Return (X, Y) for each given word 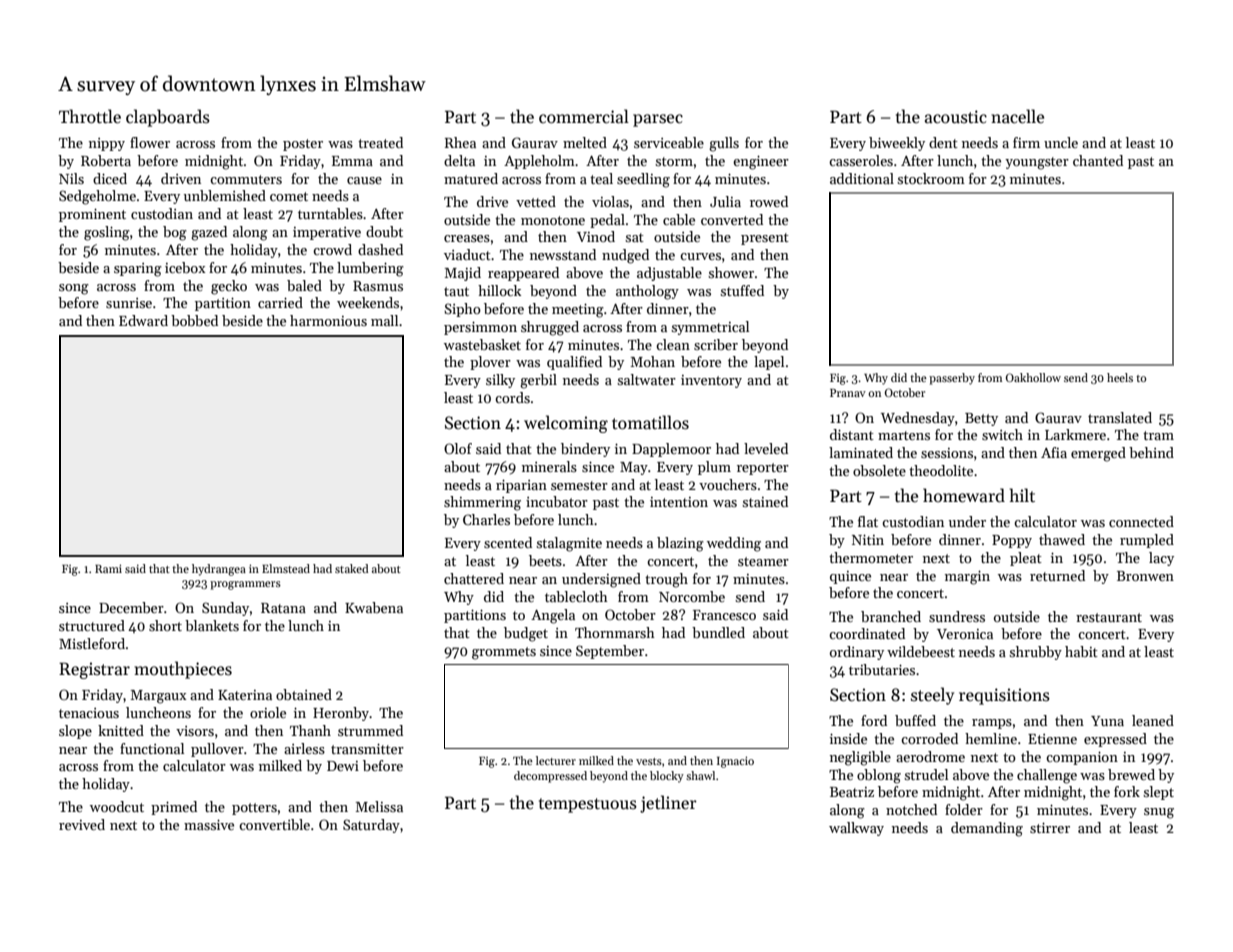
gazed (209, 233)
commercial (584, 116)
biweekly (897, 144)
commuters (246, 179)
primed (174, 808)
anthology (647, 292)
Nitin (868, 540)
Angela (553, 616)
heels (1120, 377)
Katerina (245, 695)
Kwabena (374, 607)
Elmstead (286, 568)
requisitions (1004, 696)
